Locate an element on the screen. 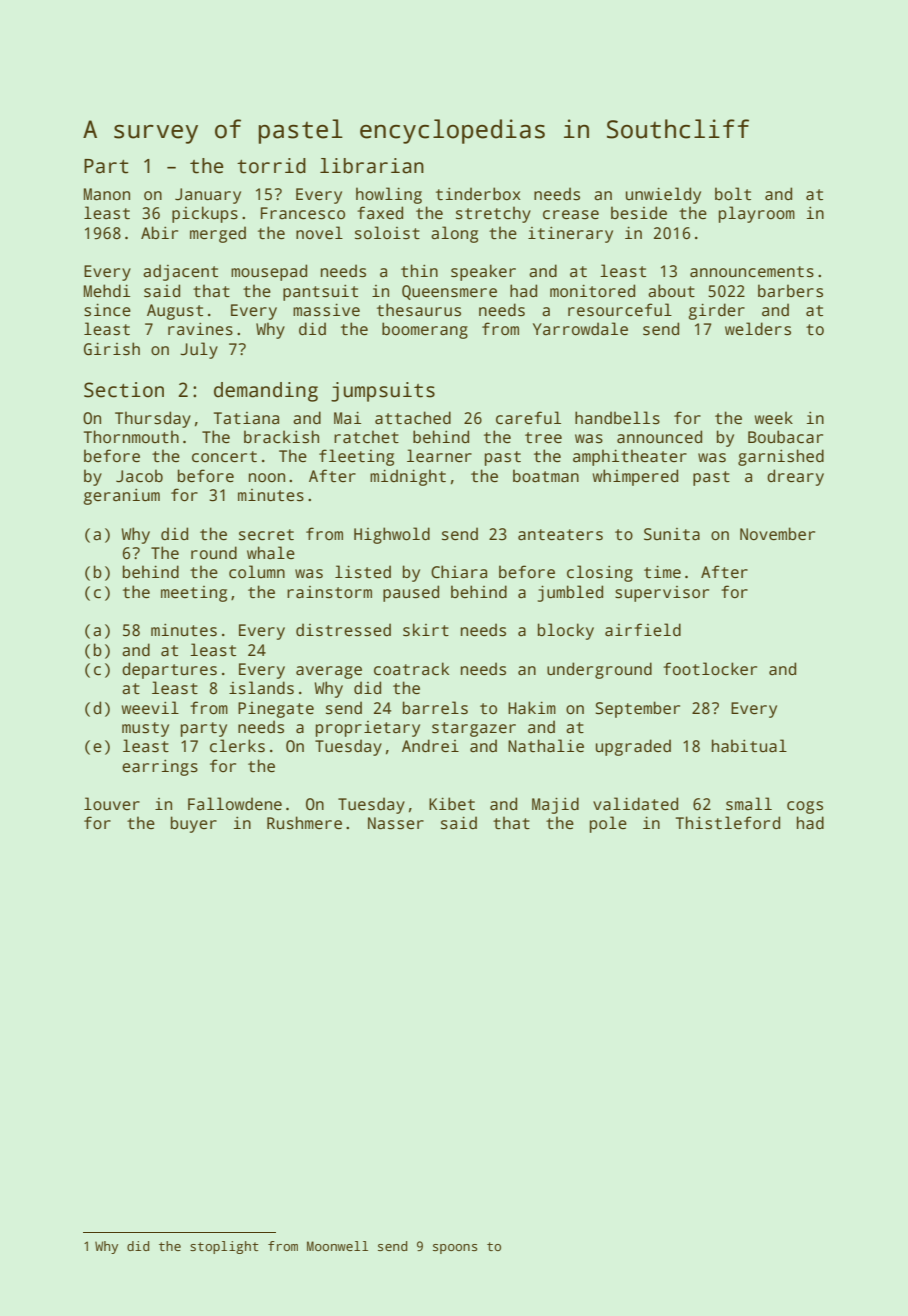  Nasser is located at coordinates (396, 823).
